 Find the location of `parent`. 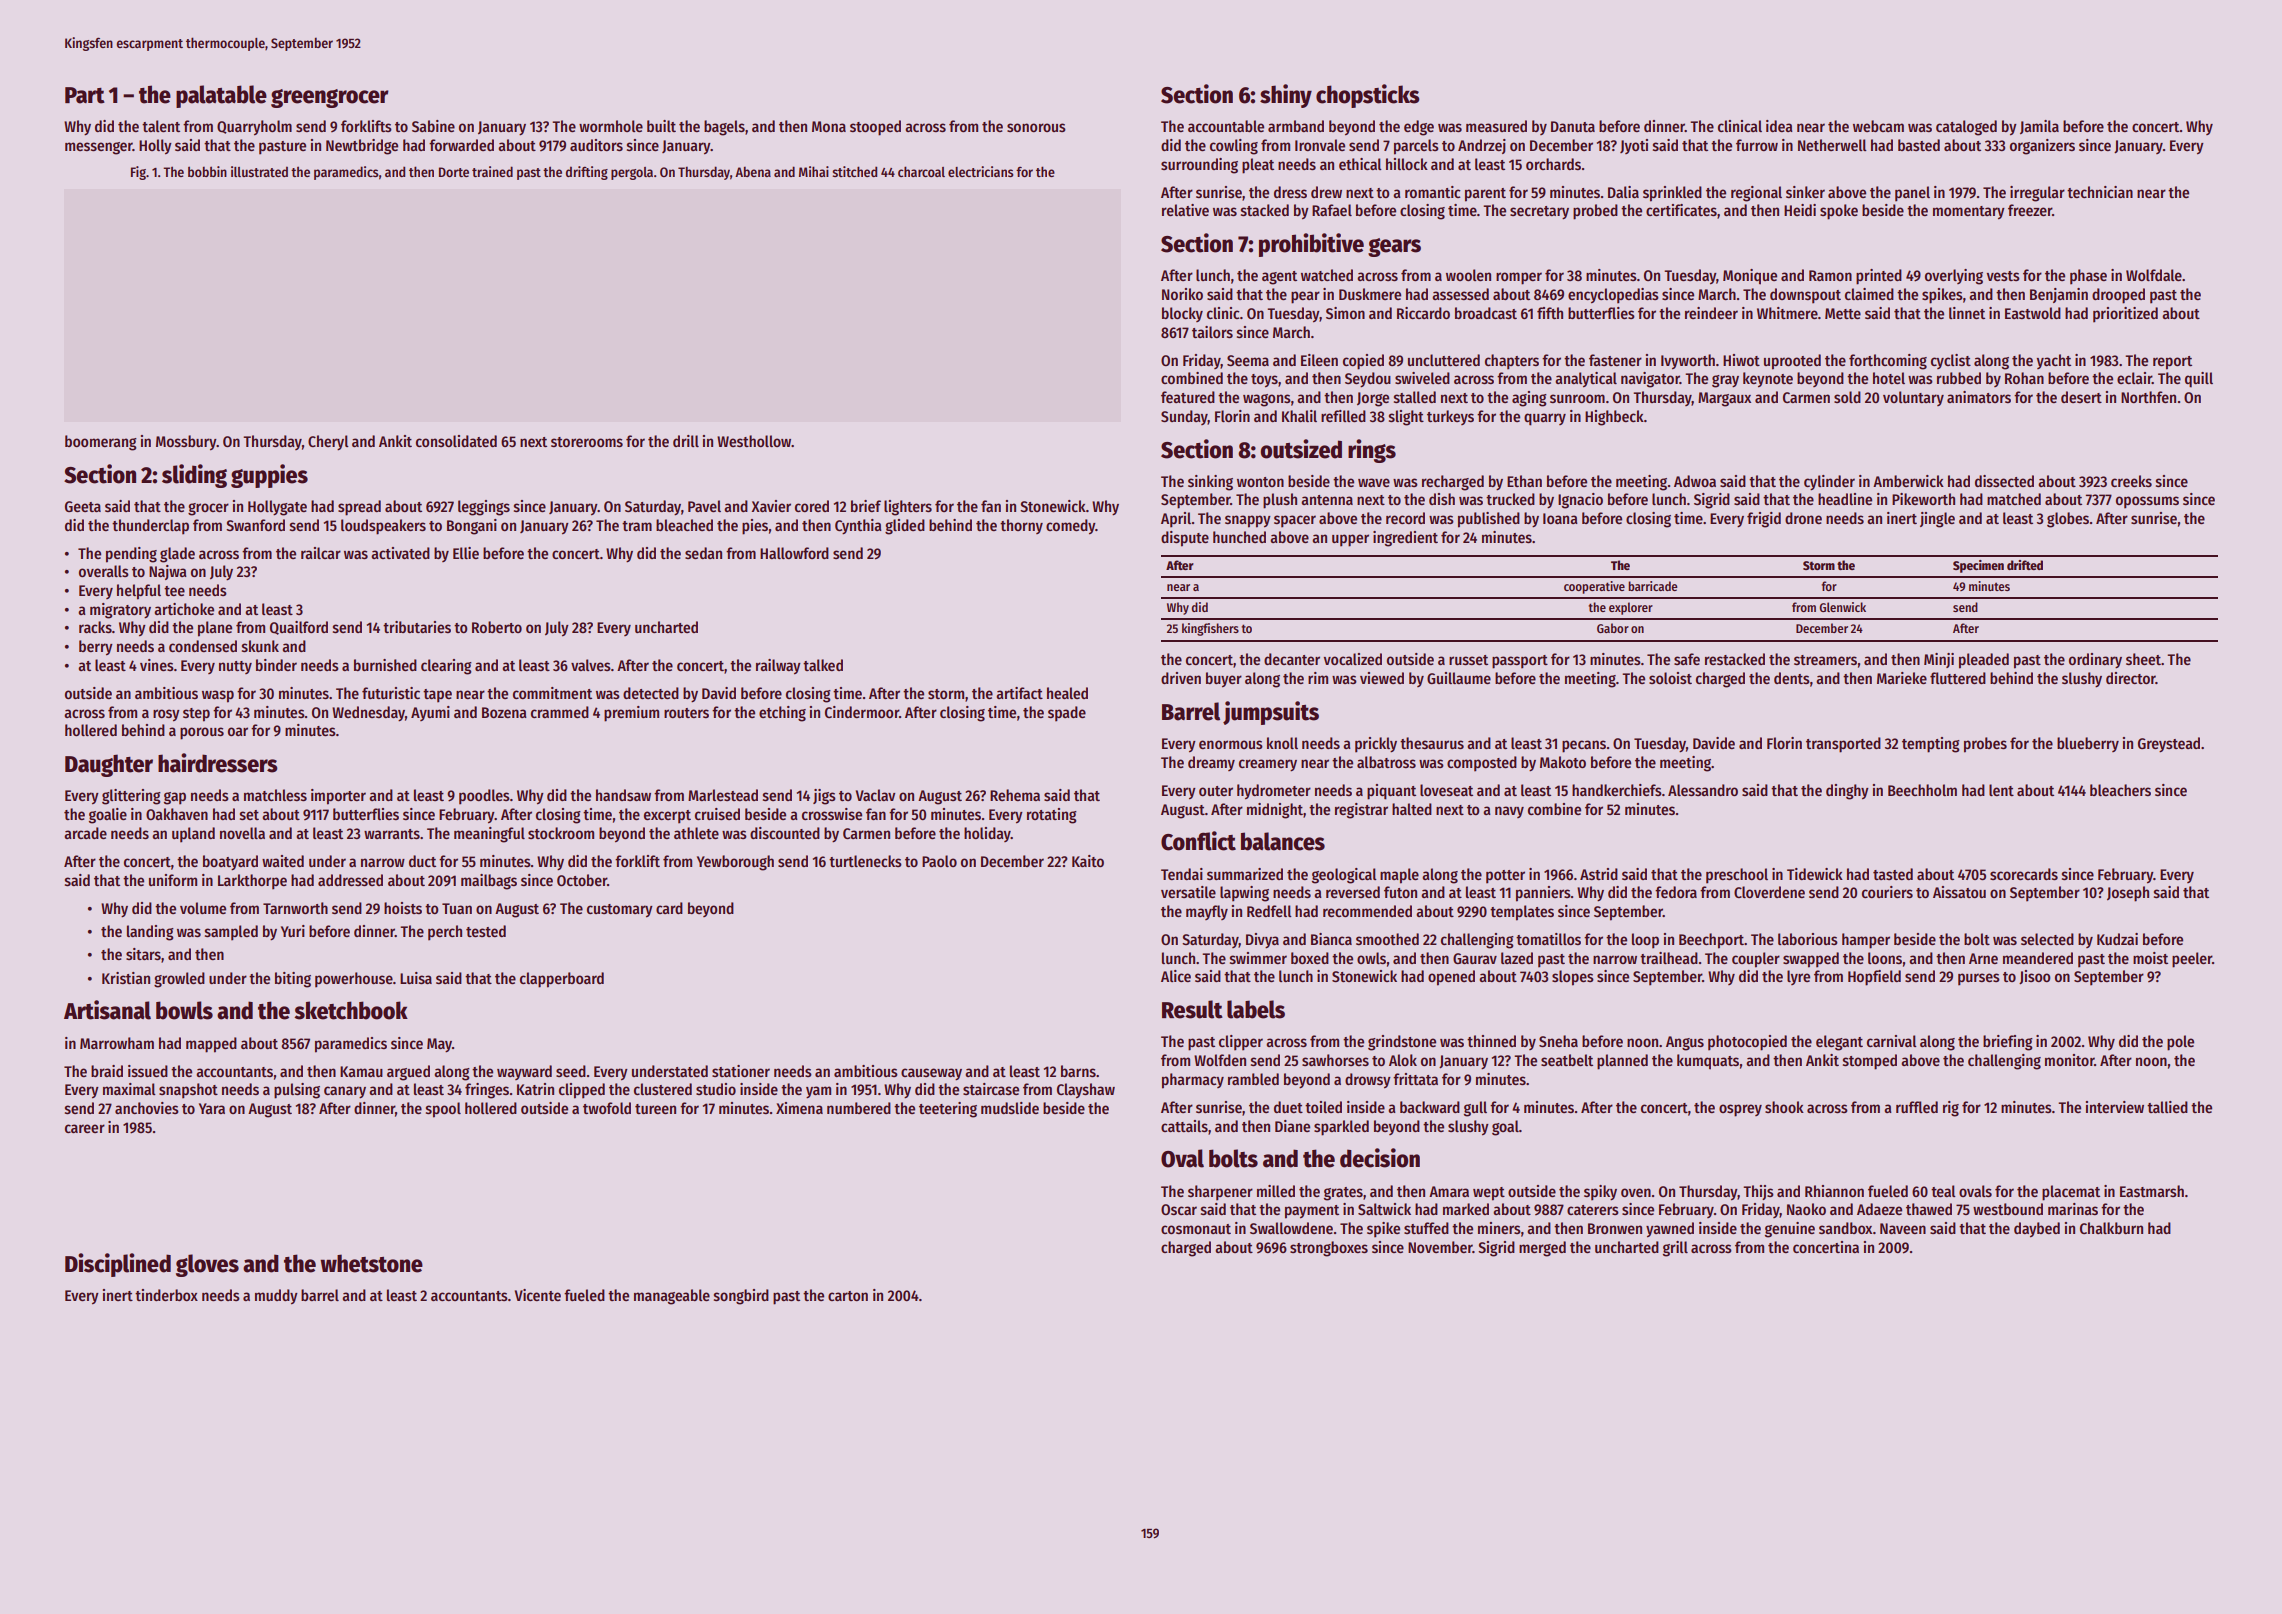

parent is located at coordinates (1485, 195).
